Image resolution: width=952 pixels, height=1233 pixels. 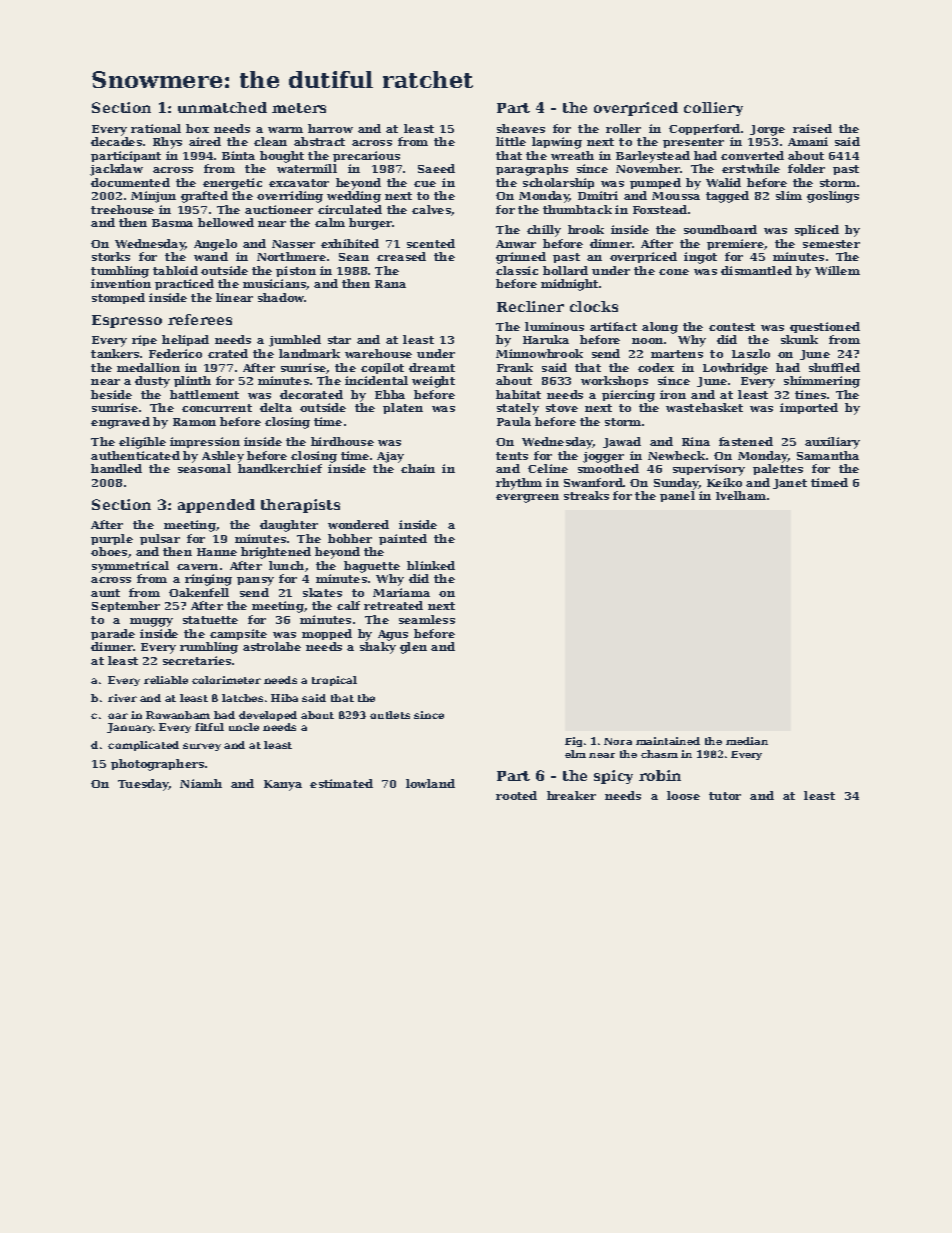 What do you see at coordinates (283, 785) in the image?
I see `Kanya` at bounding box center [283, 785].
